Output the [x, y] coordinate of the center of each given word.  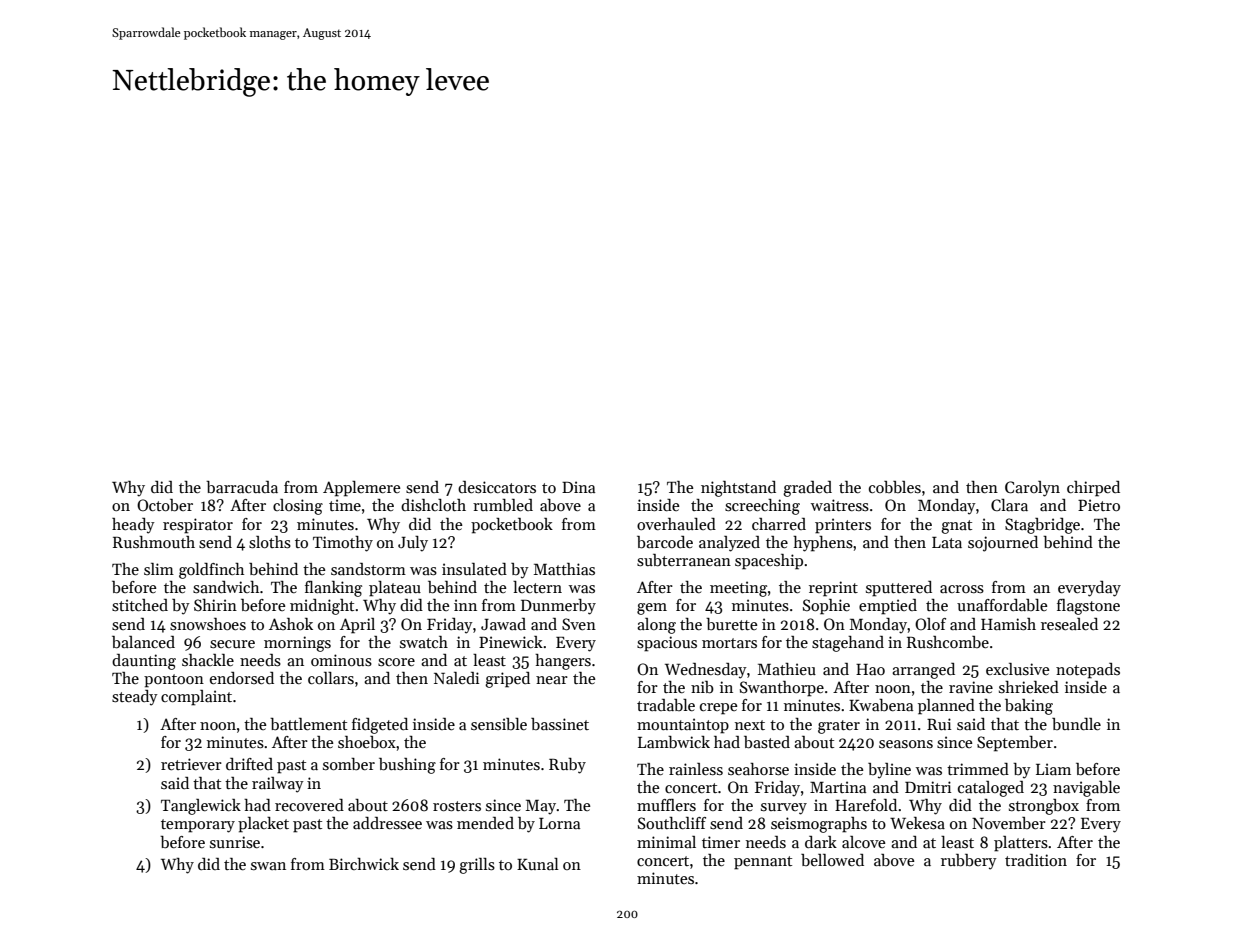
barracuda [242, 487]
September [1015, 744]
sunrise [235, 842]
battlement [308, 724]
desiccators [497, 487]
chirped [1093, 489]
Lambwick [674, 742]
